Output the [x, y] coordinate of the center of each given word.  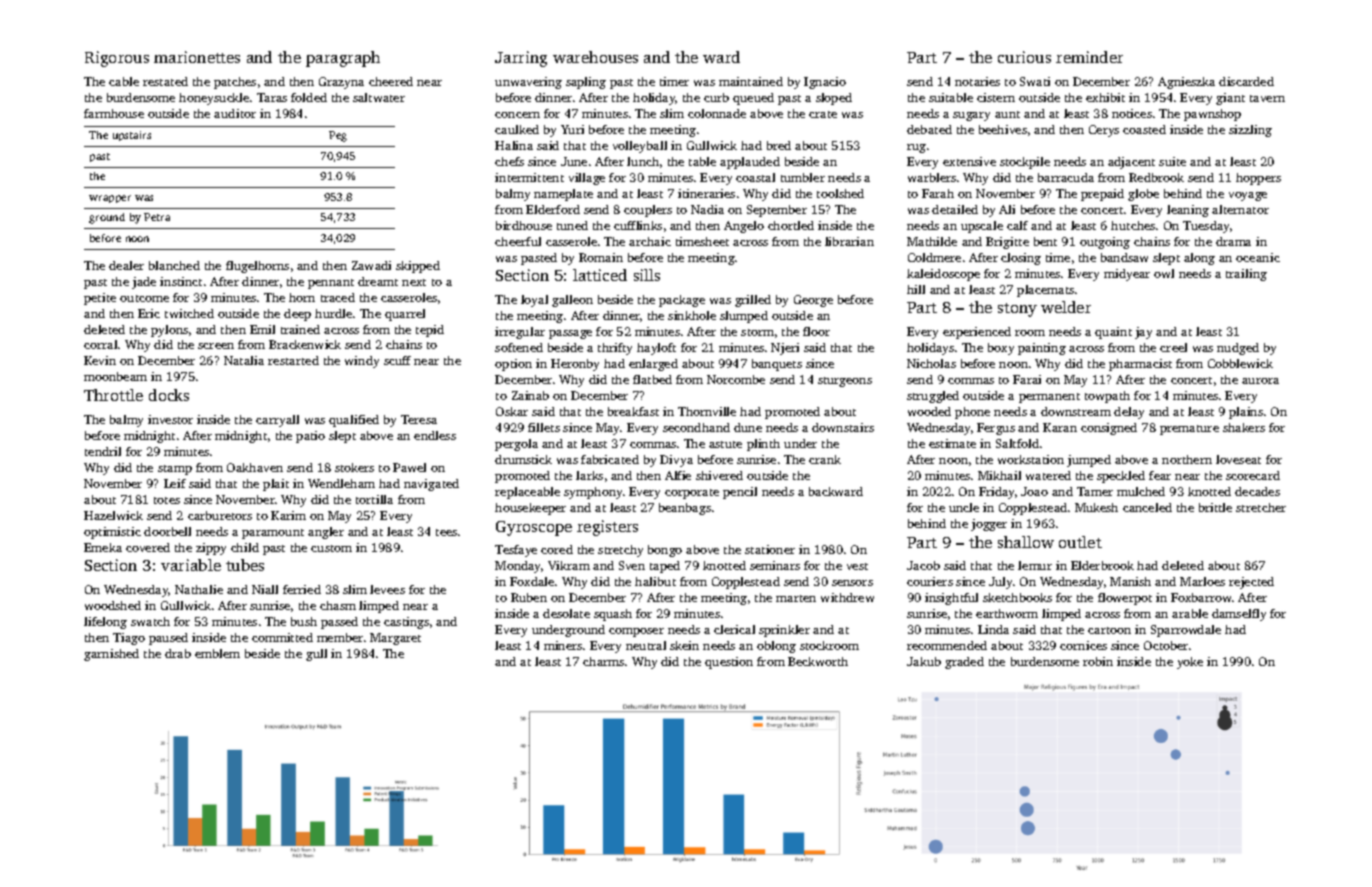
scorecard [1253, 475]
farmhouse [114, 113]
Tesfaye [516, 551]
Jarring [521, 59]
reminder [1089, 57]
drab [178, 653]
